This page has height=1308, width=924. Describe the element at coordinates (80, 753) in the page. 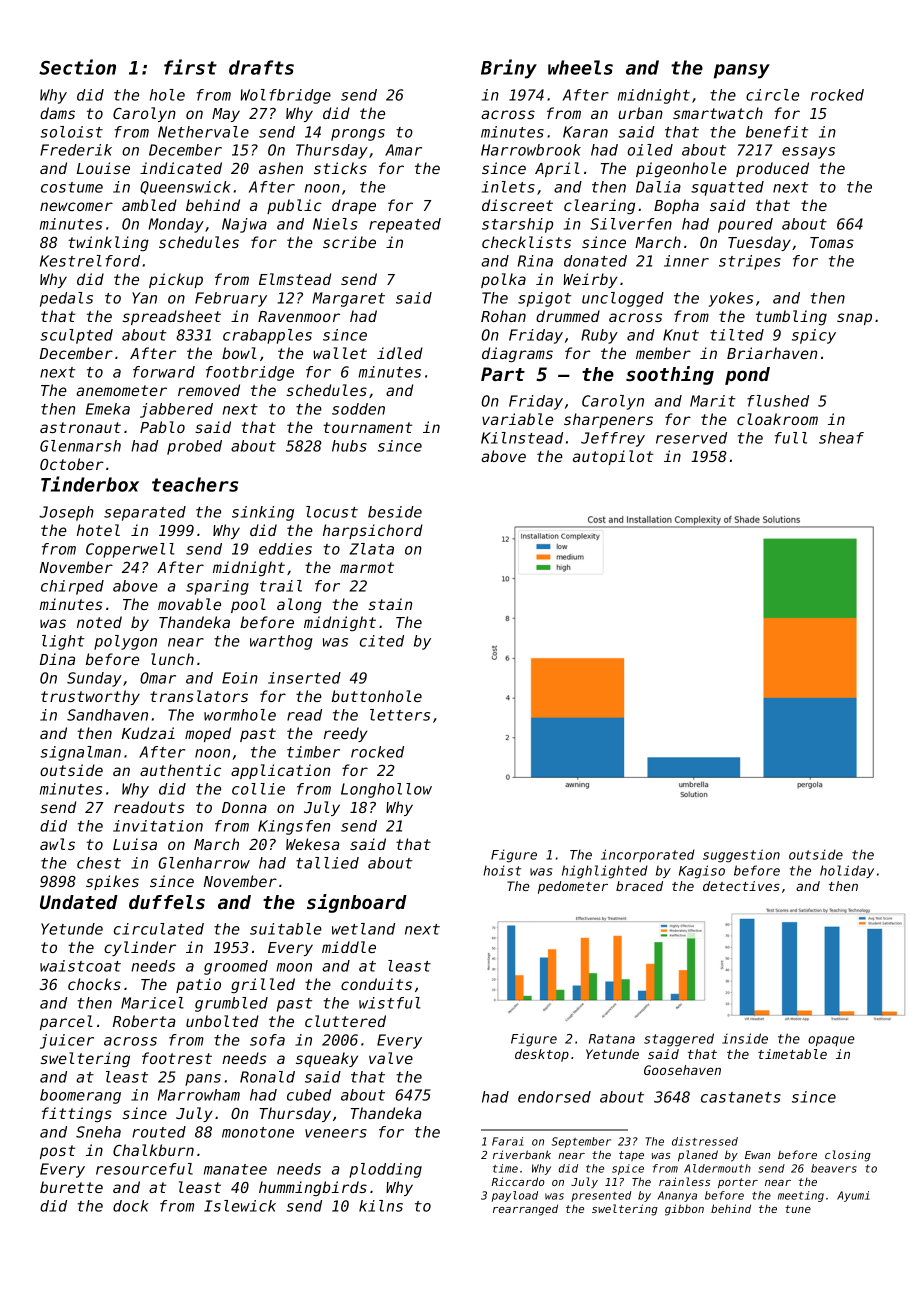

I see `signalman` at that location.
